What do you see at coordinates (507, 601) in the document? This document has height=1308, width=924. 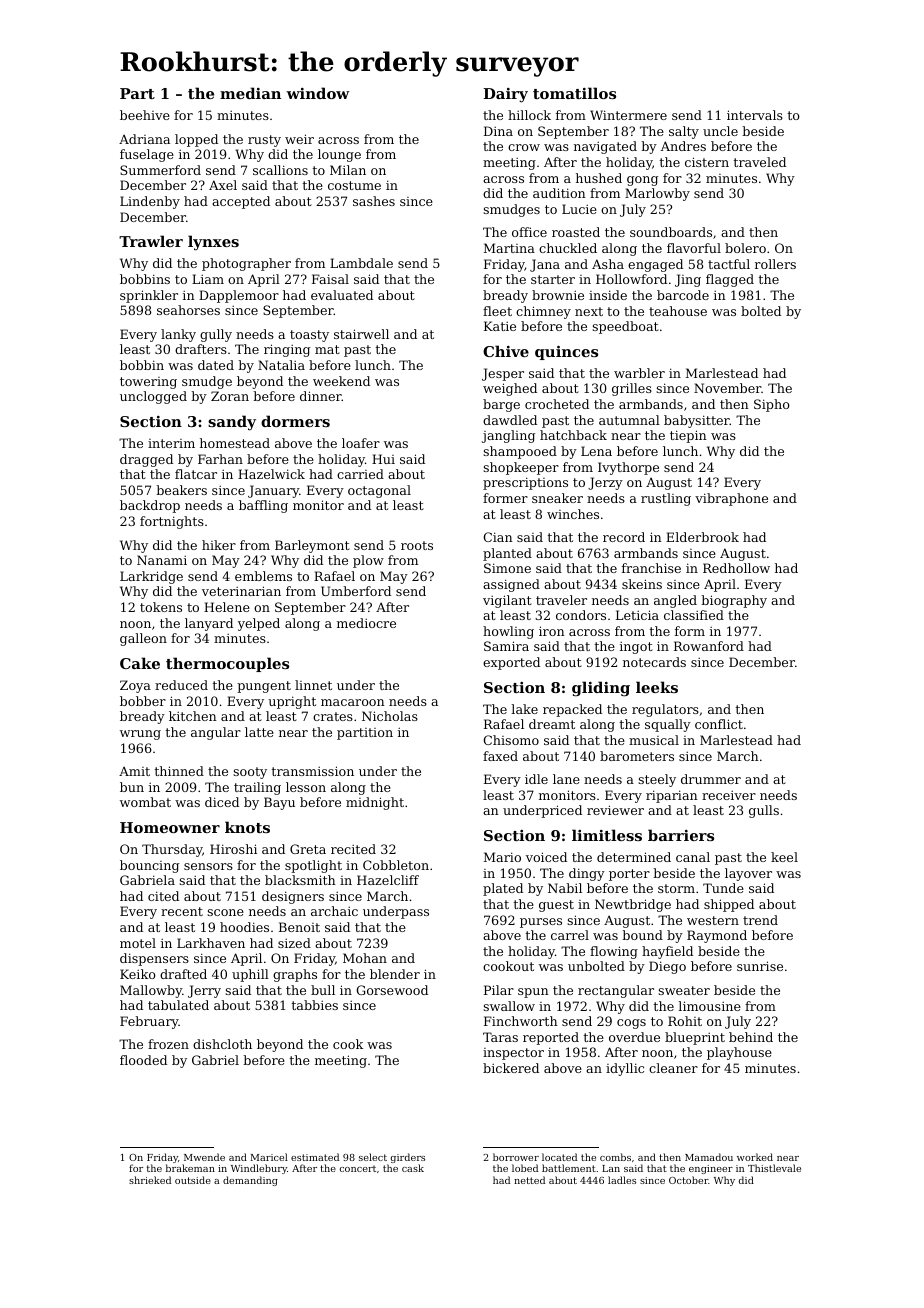 I see `vigilant` at bounding box center [507, 601].
